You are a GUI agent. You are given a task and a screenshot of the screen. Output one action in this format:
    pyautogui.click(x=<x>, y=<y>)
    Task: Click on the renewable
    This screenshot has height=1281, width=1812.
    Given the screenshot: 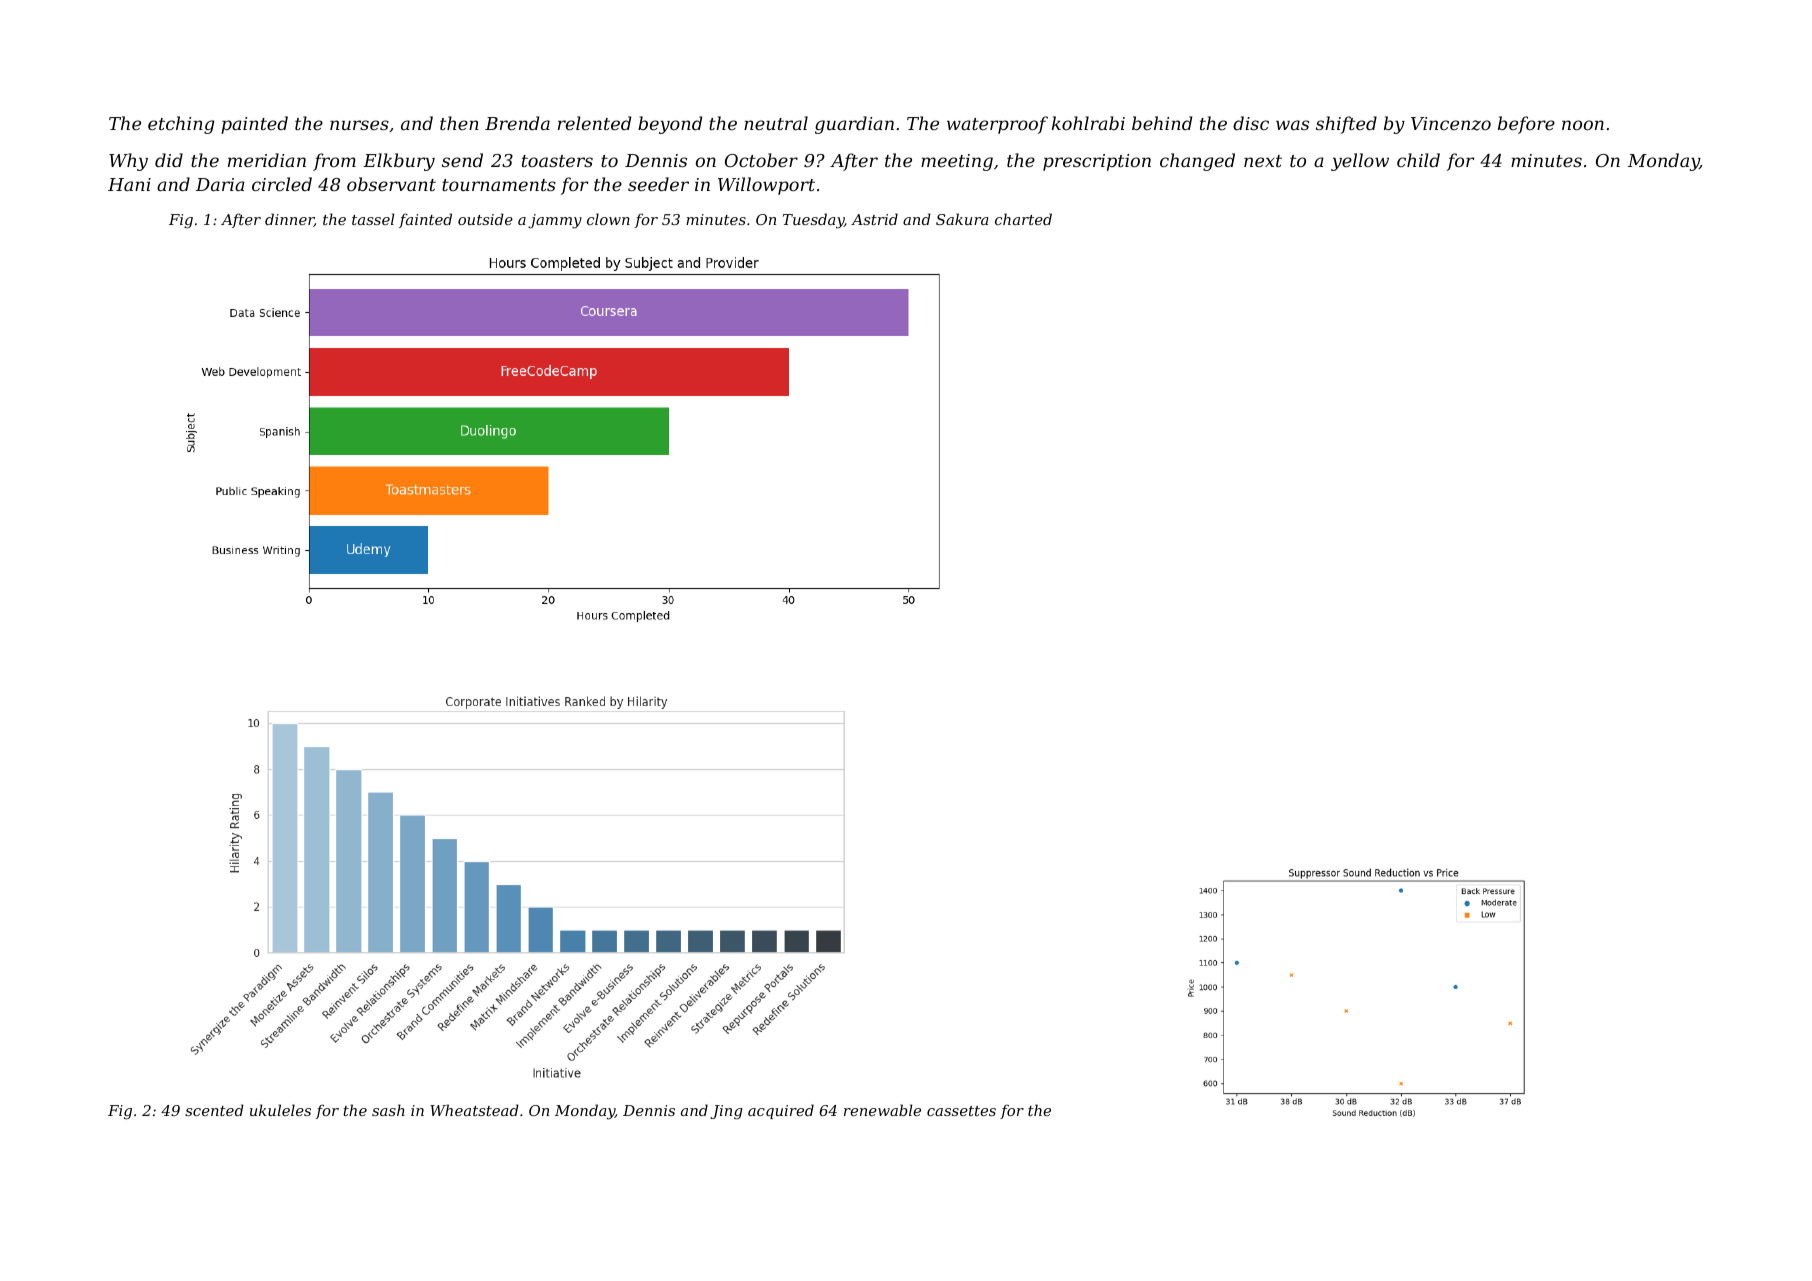 What is the action you would take?
    pyautogui.click(x=882, y=1110)
